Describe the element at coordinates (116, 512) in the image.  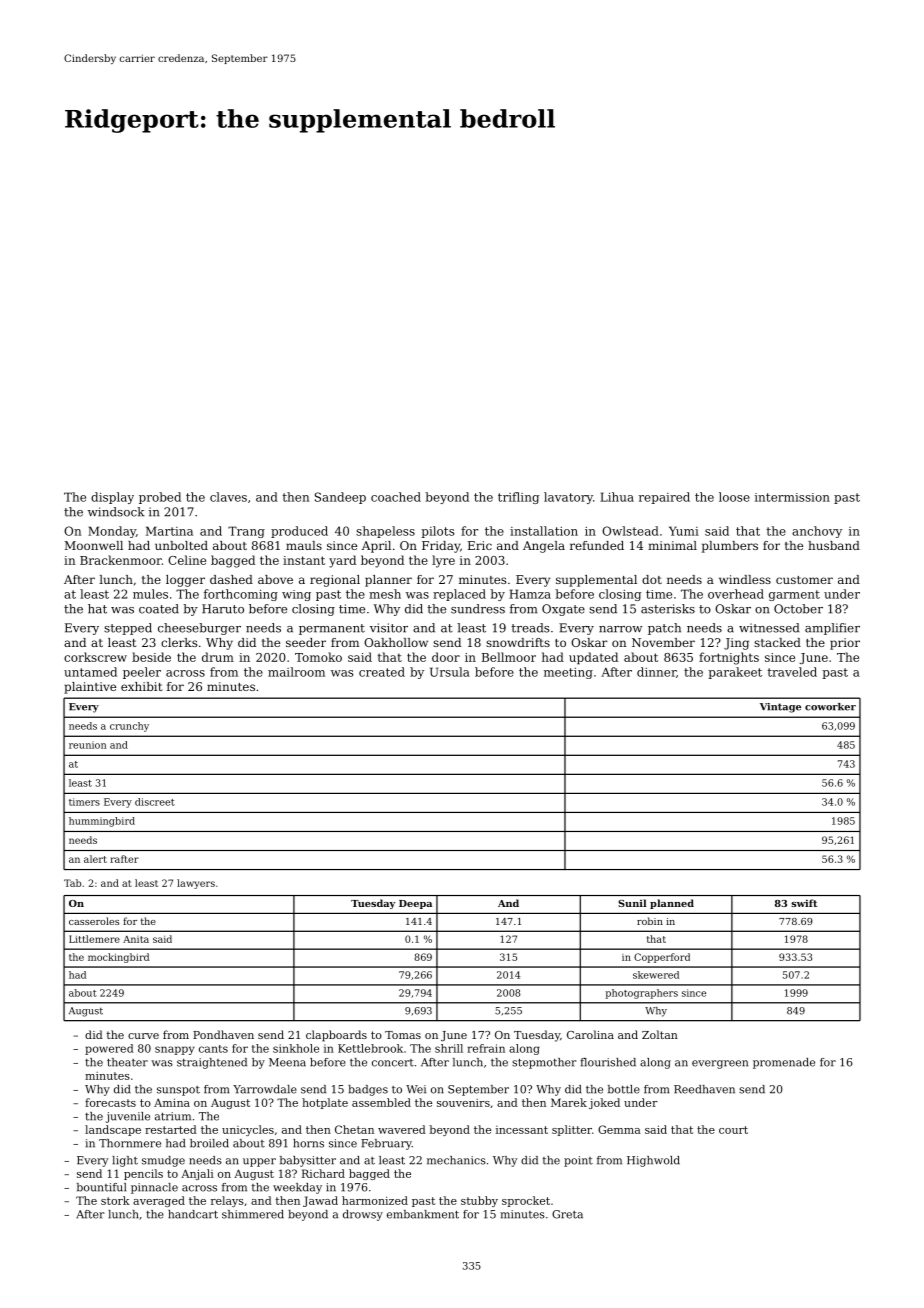
I see `windsock` at that location.
